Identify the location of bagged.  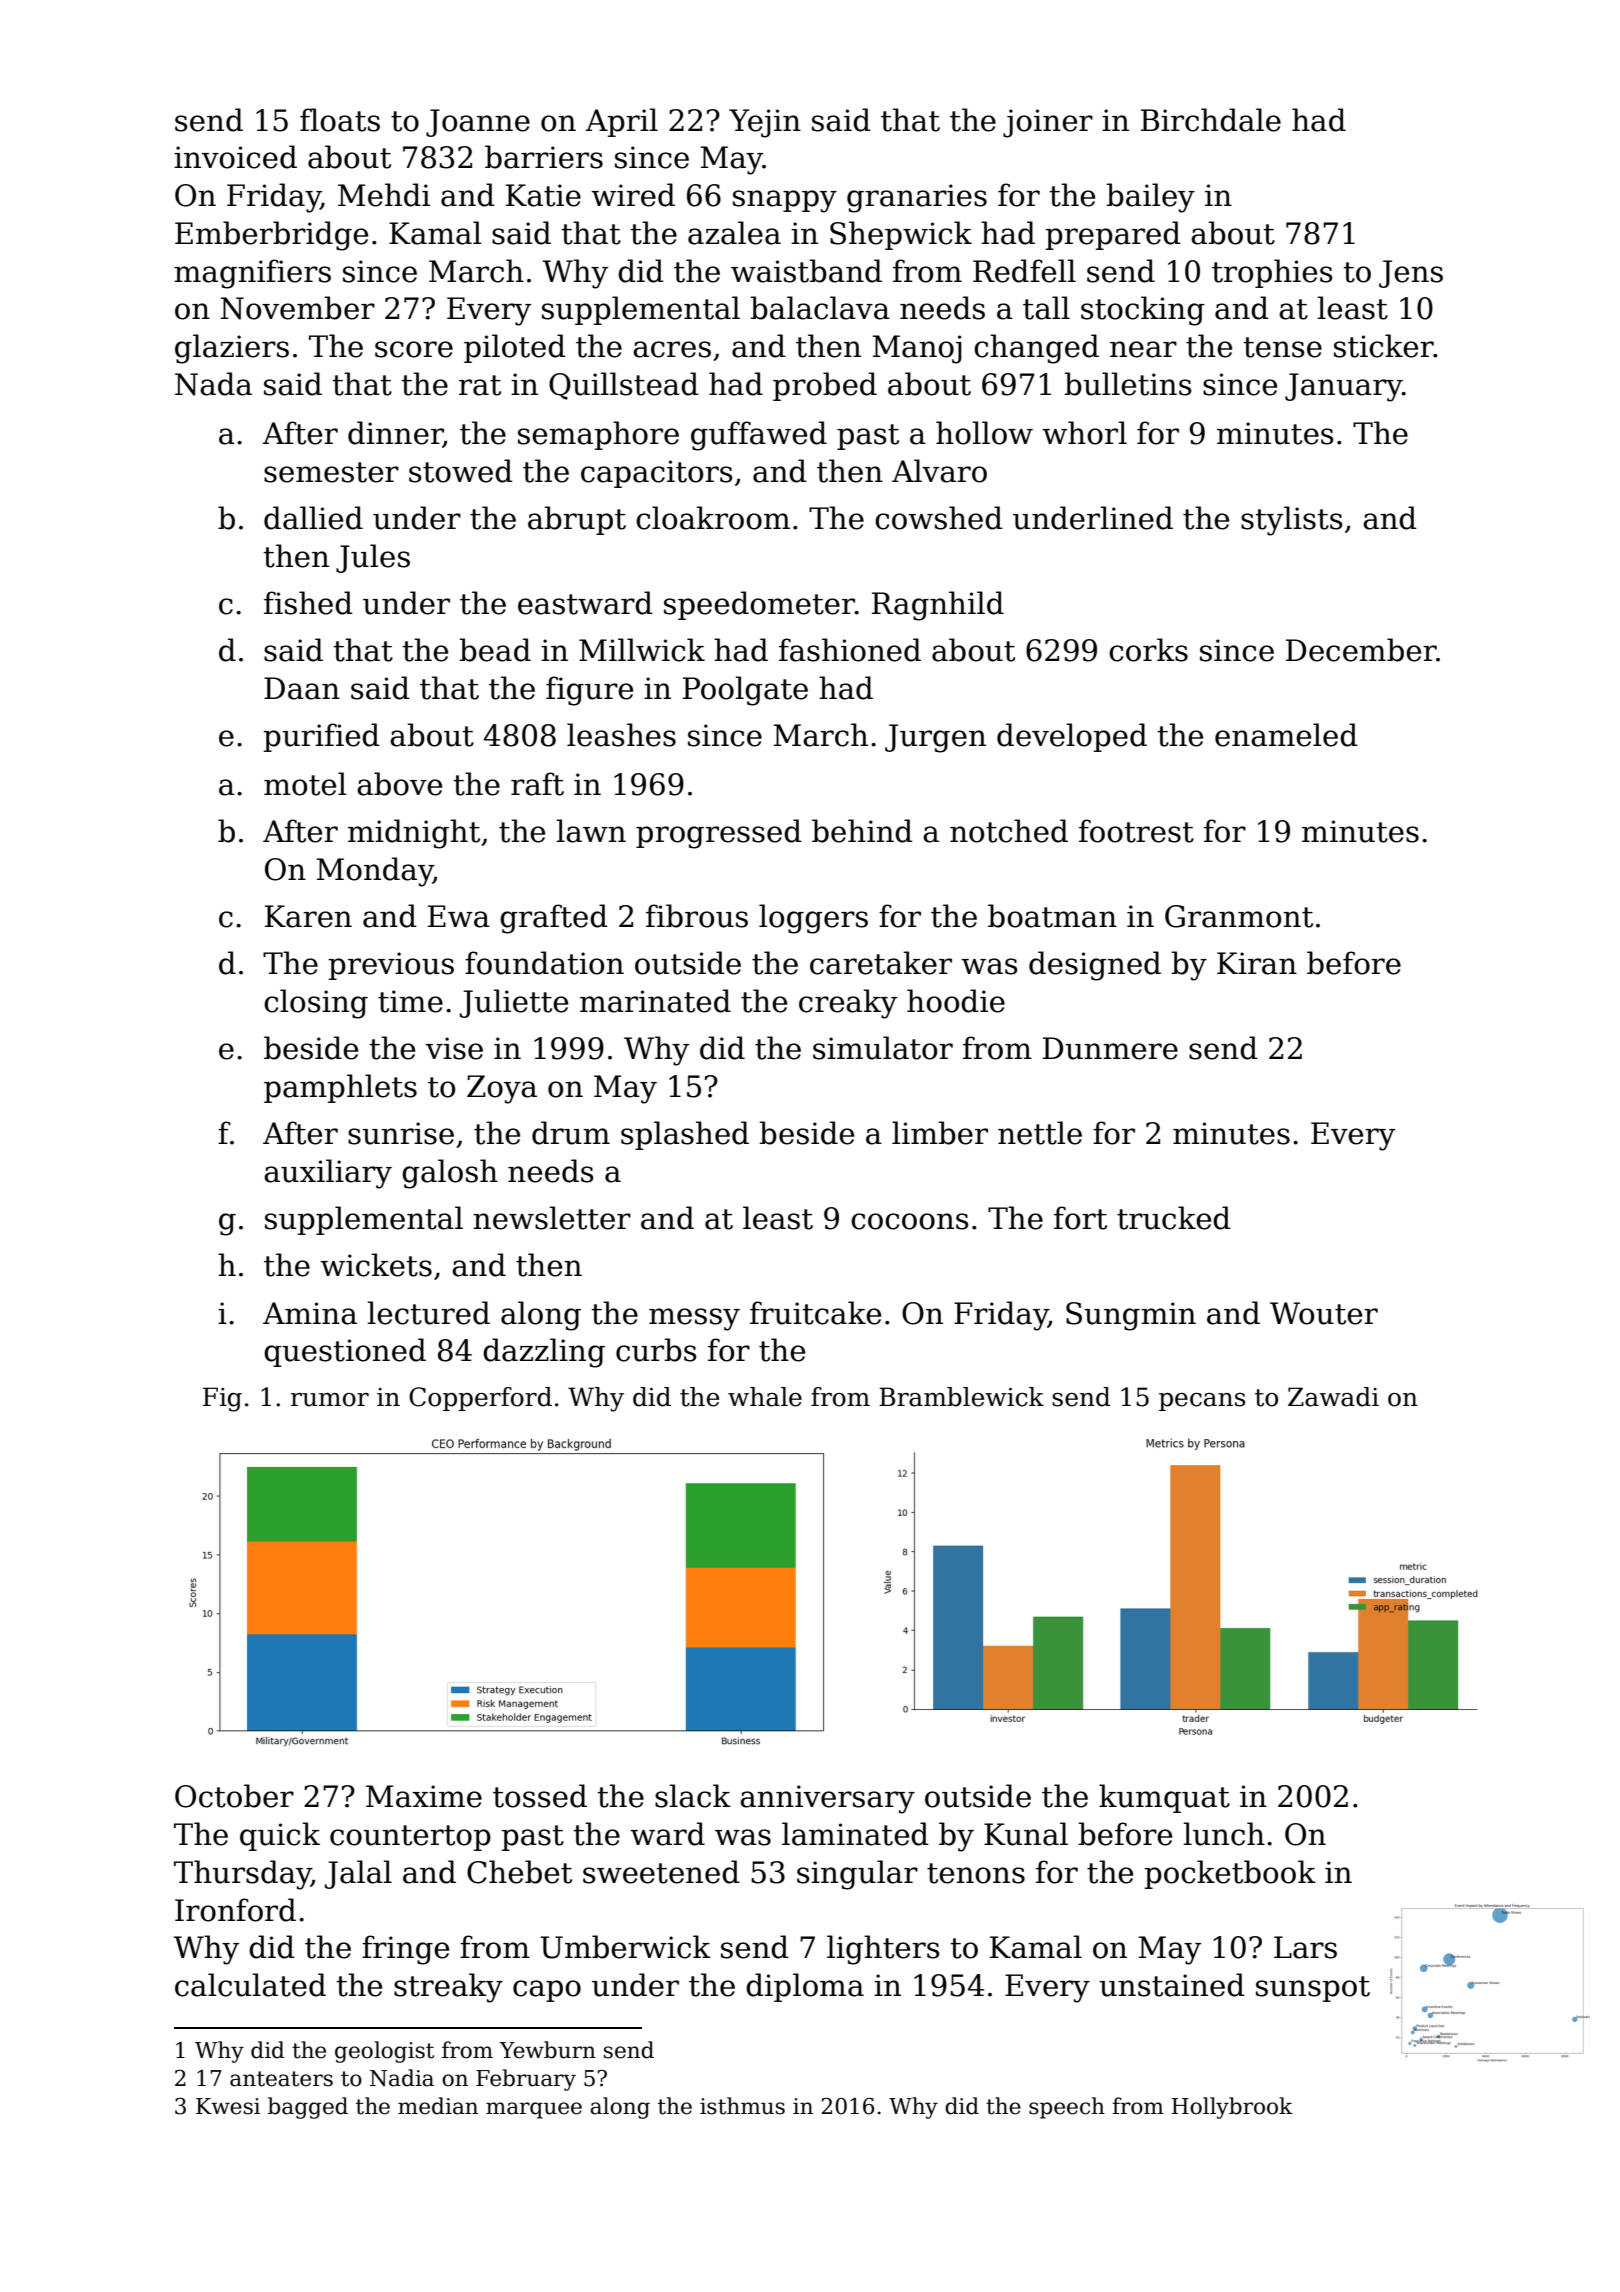
(308, 2108).
